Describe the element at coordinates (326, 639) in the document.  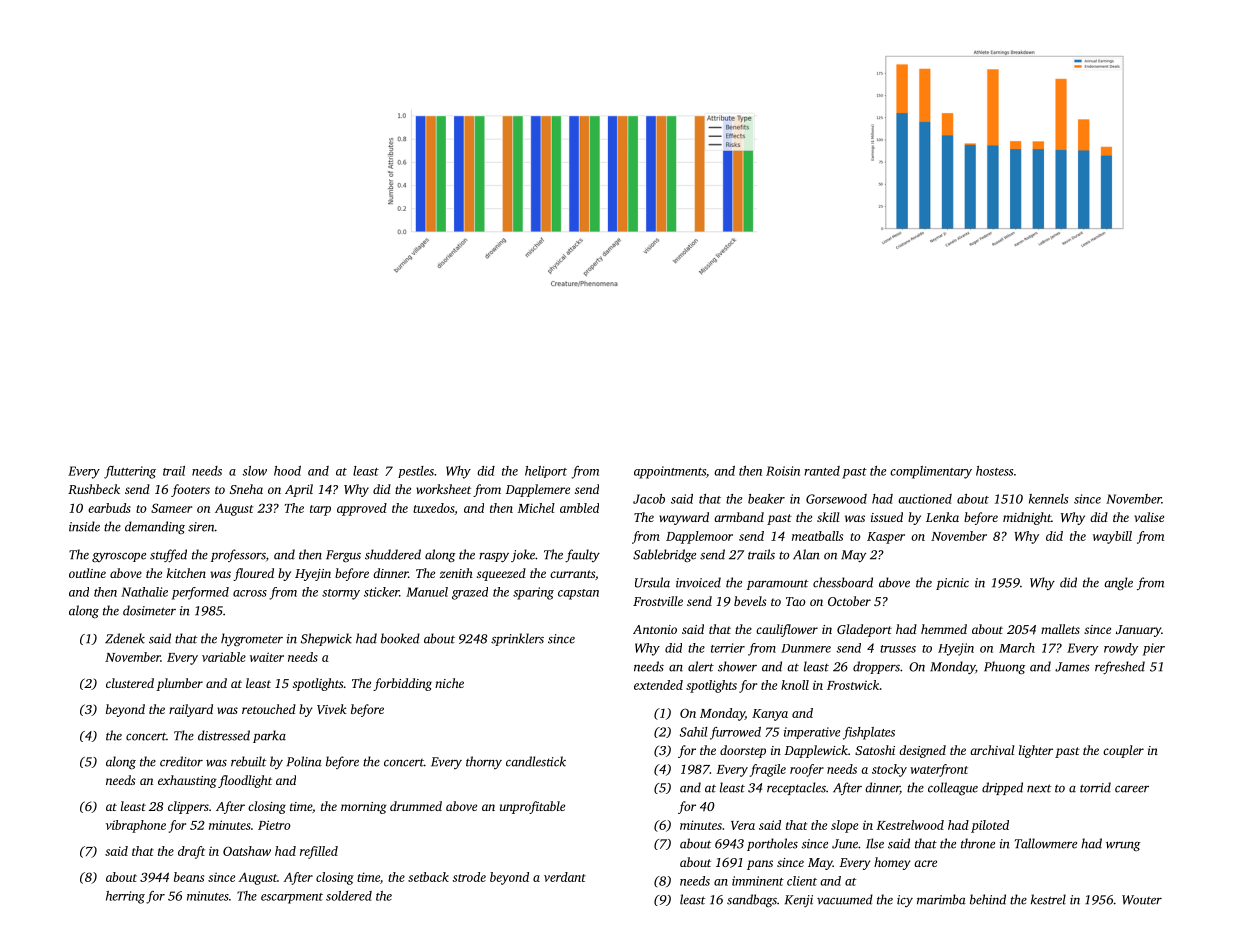
I see `Shepwick` at that location.
